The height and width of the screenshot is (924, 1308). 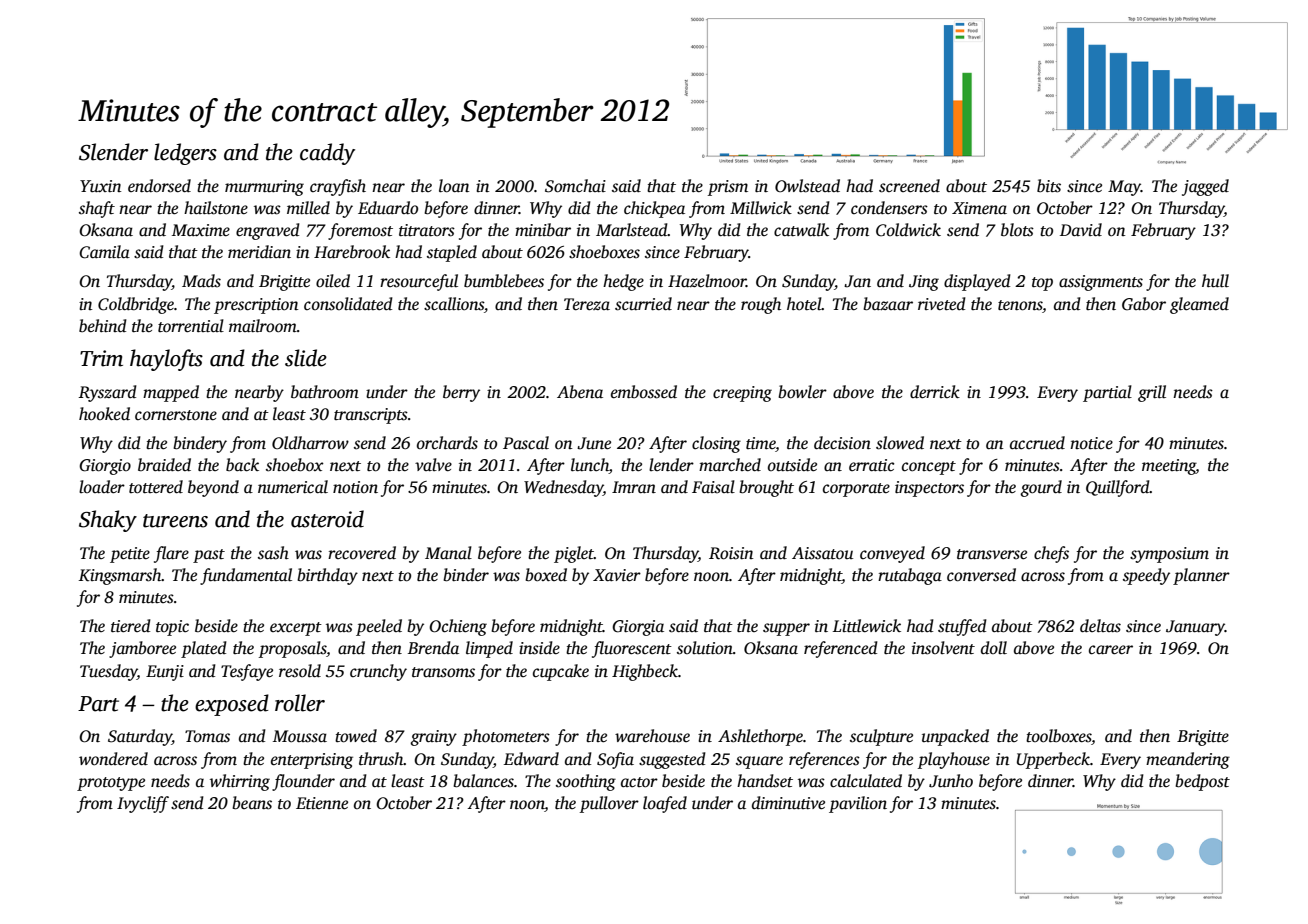 What do you see at coordinates (639, 782) in the screenshot?
I see `actor` at bounding box center [639, 782].
